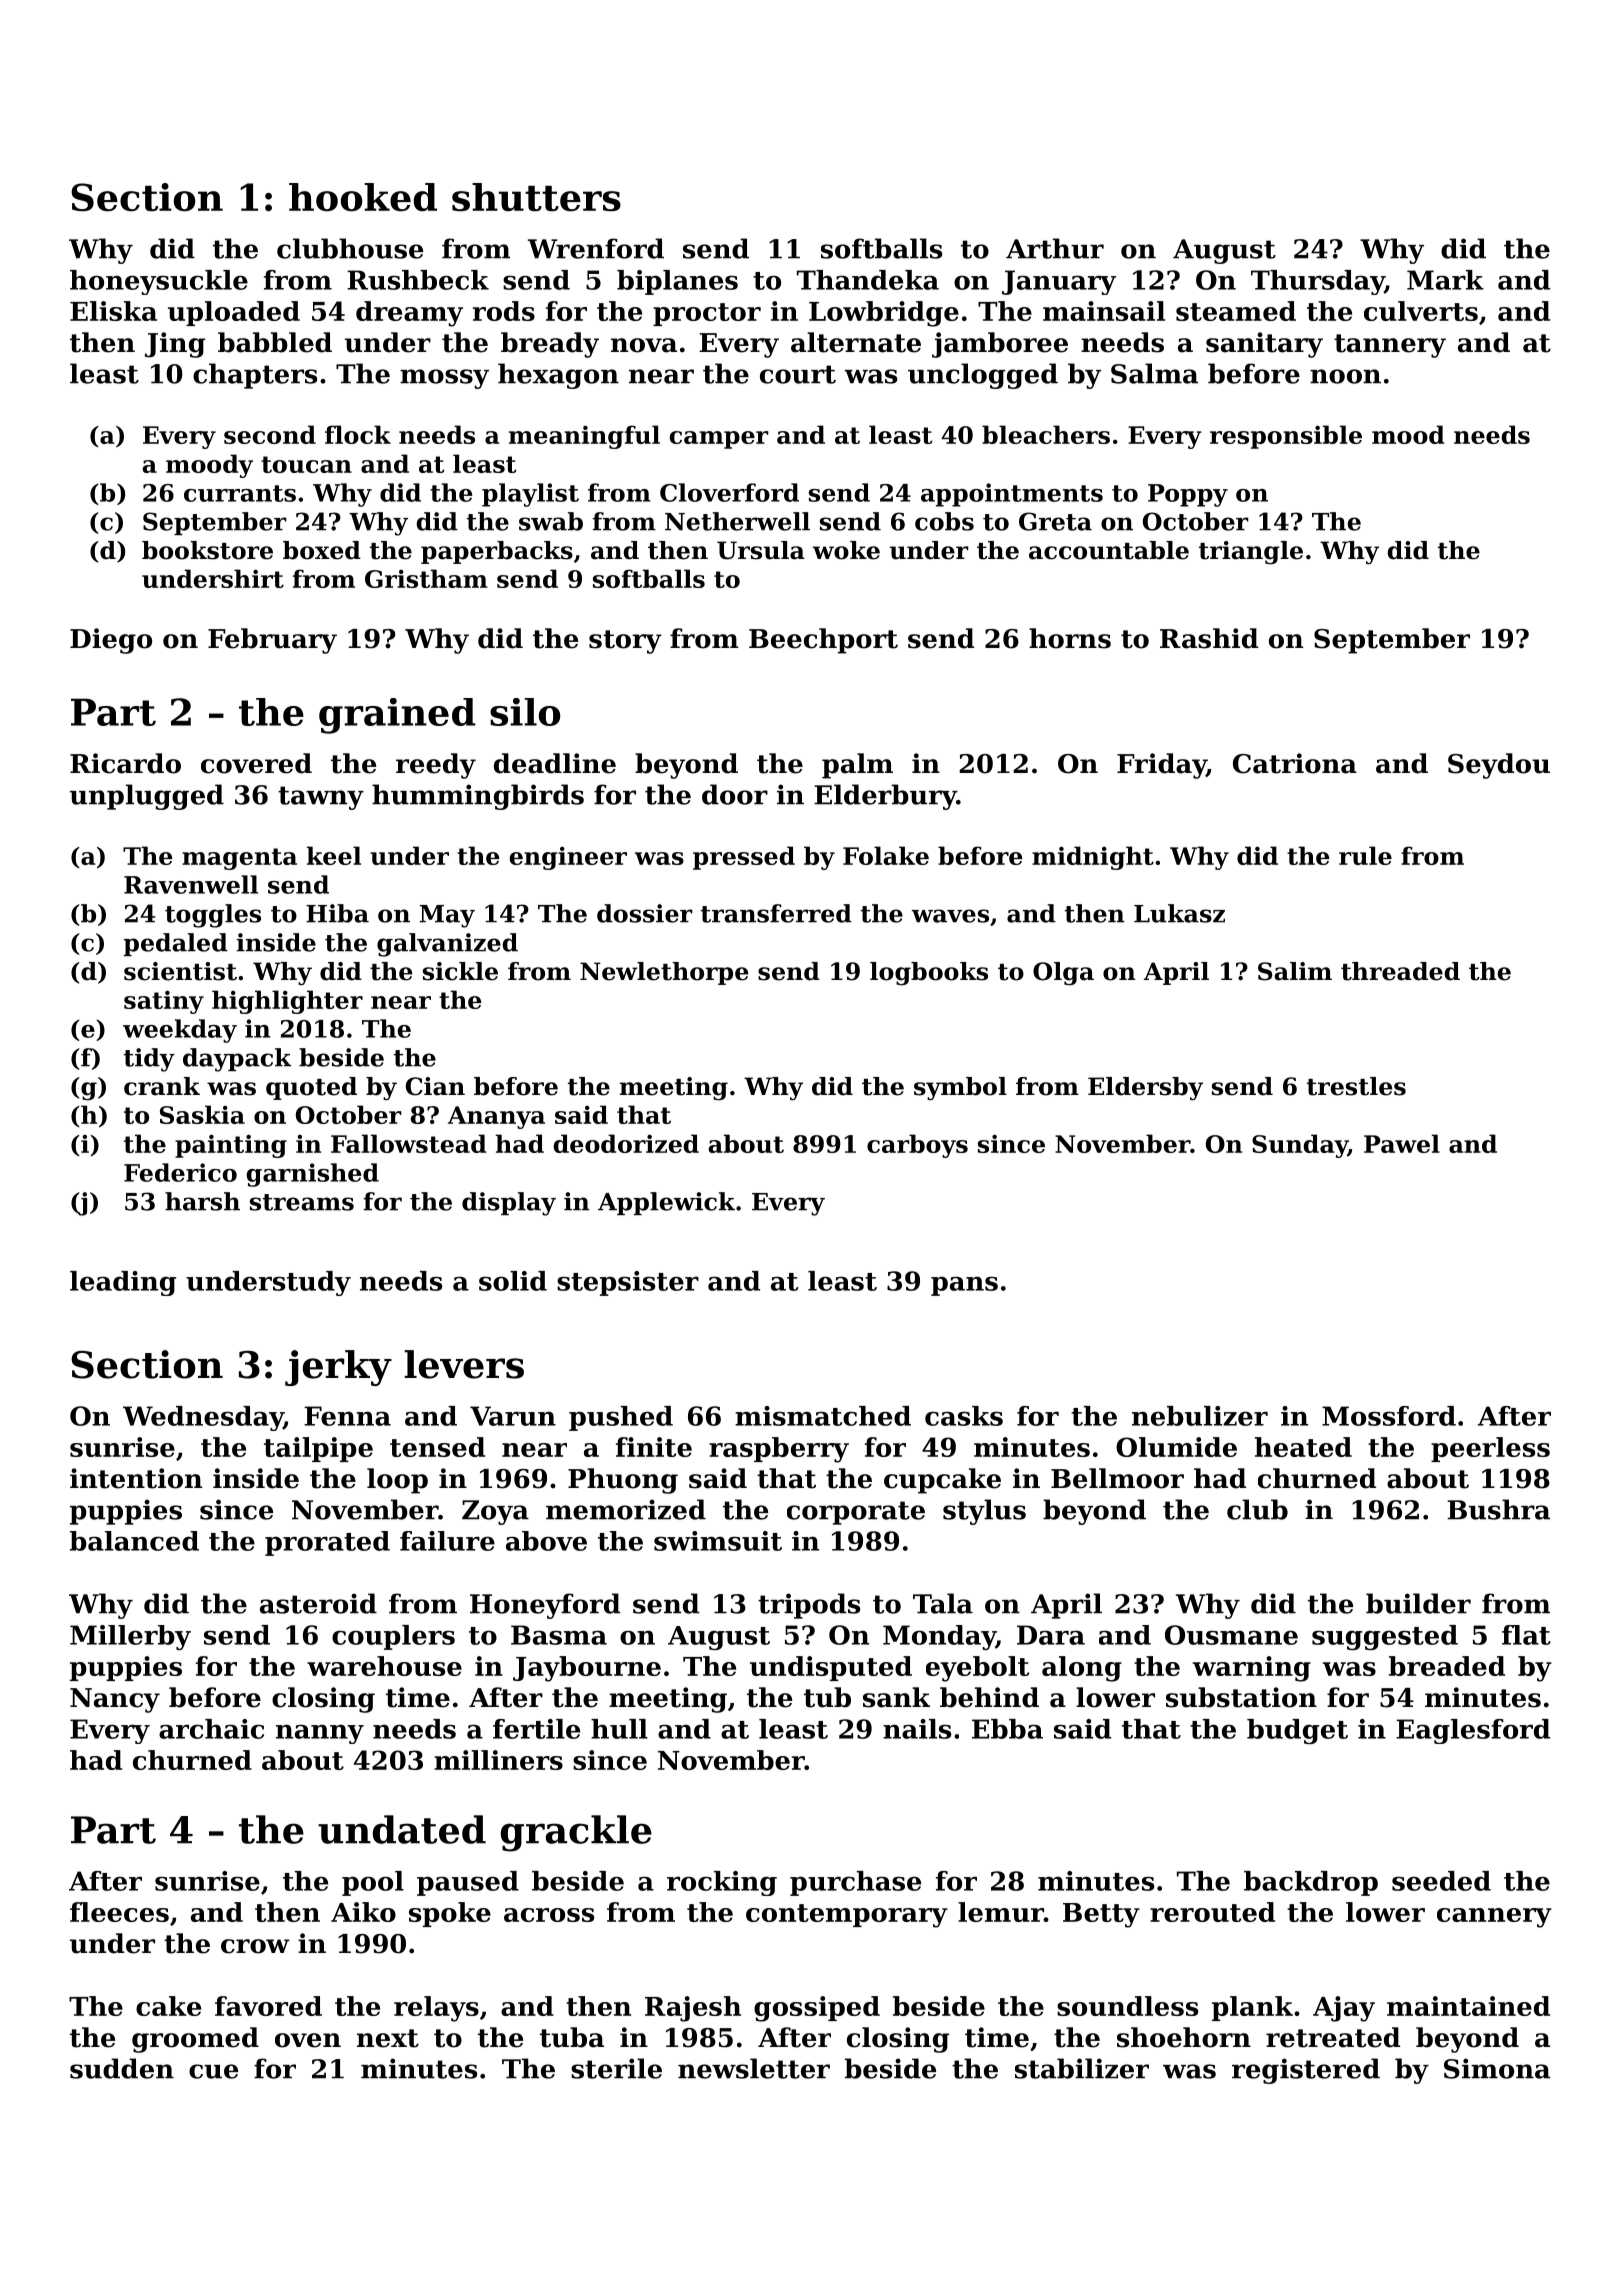 This image has width=1620, height=2292. What do you see at coordinates (644, 345) in the image?
I see `nova` at bounding box center [644, 345].
